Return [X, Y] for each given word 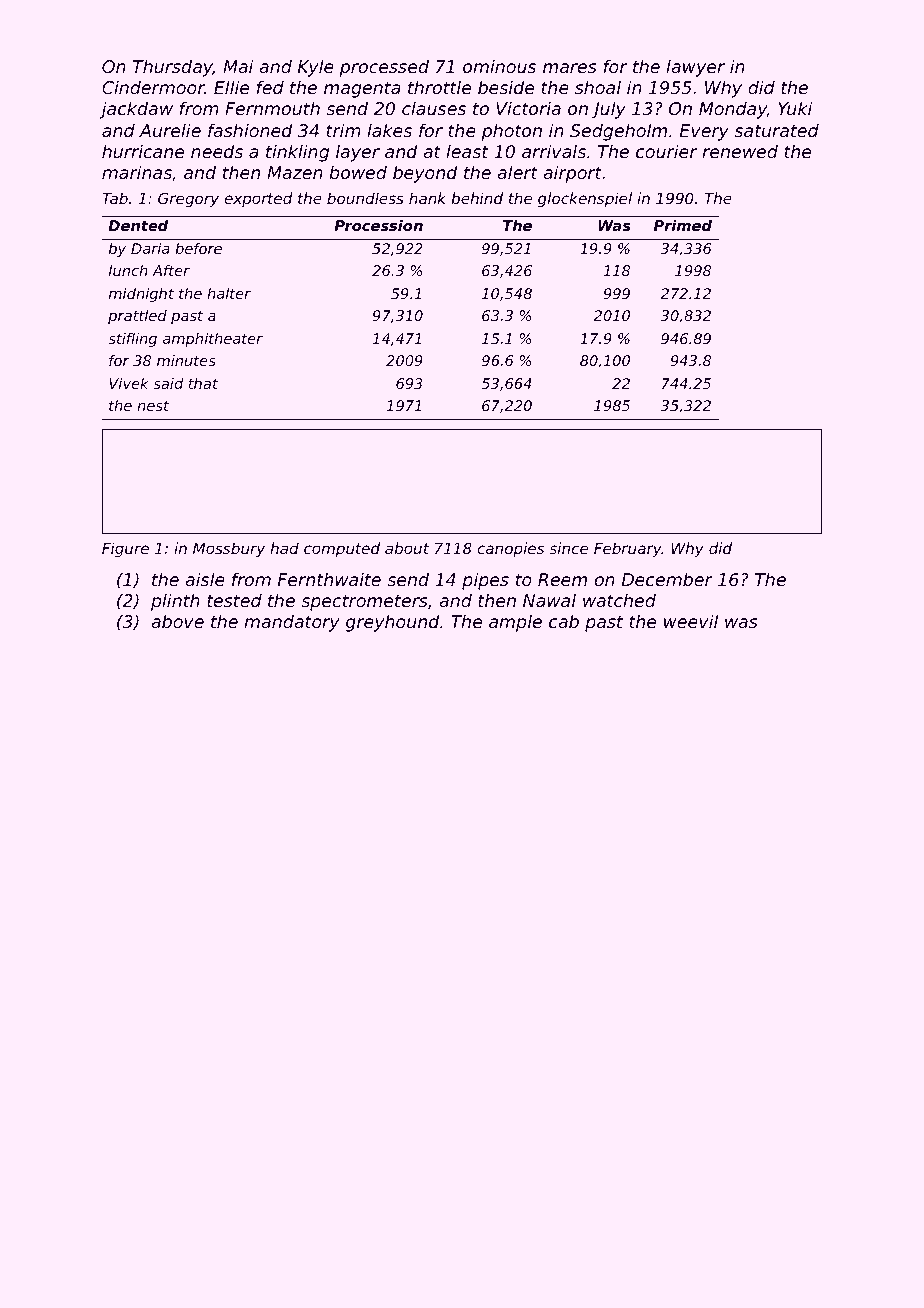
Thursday [173, 68]
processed [384, 68]
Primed [683, 225]
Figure [125, 549]
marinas [137, 172]
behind [477, 198]
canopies [510, 549]
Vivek [129, 383]
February [628, 549]
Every [704, 132]
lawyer [695, 68]
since [569, 548]
